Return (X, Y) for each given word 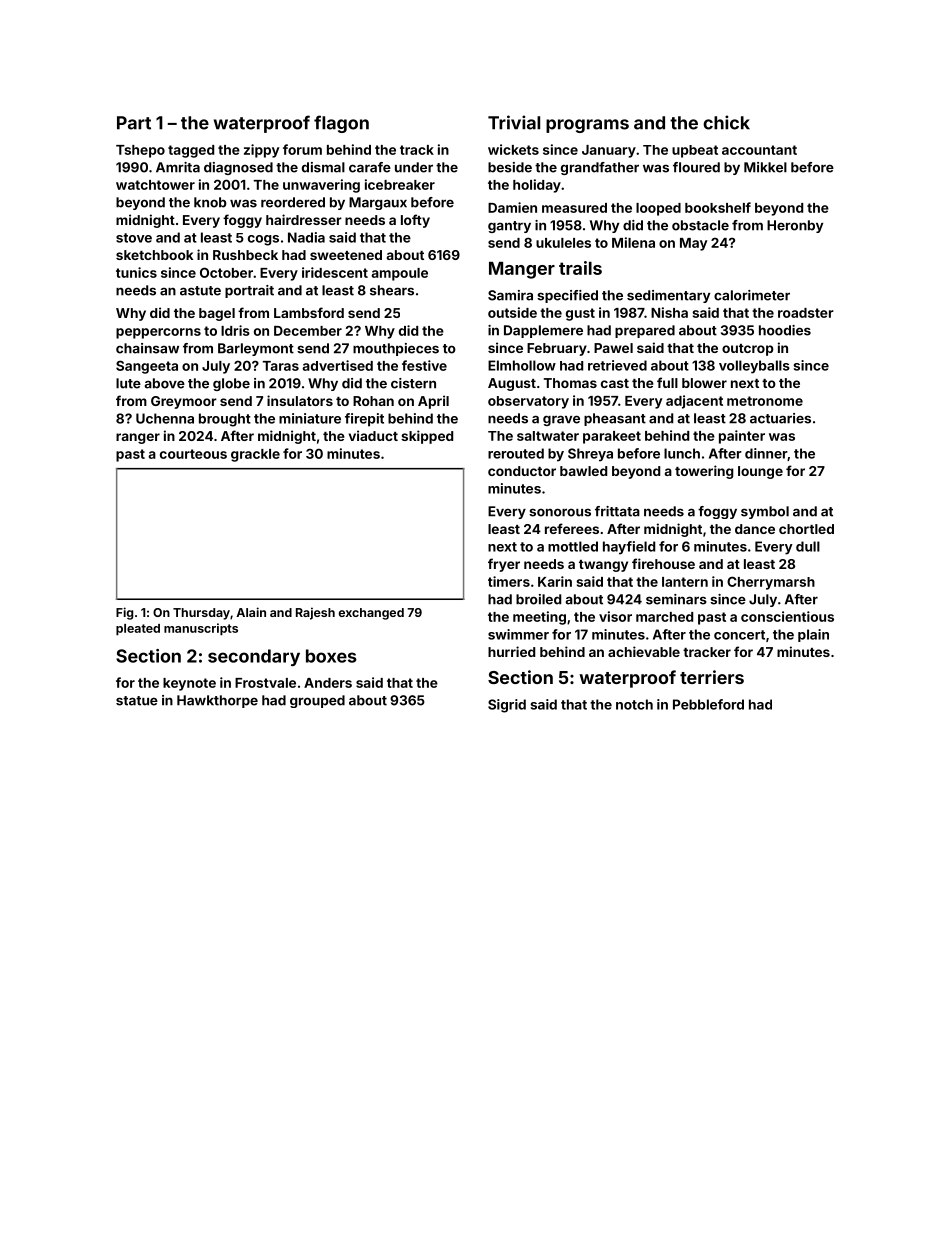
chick (726, 122)
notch (634, 704)
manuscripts (201, 629)
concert (739, 635)
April (433, 402)
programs (587, 126)
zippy (261, 151)
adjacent (694, 402)
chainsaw (147, 348)
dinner (766, 453)
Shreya (590, 455)
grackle (255, 455)
